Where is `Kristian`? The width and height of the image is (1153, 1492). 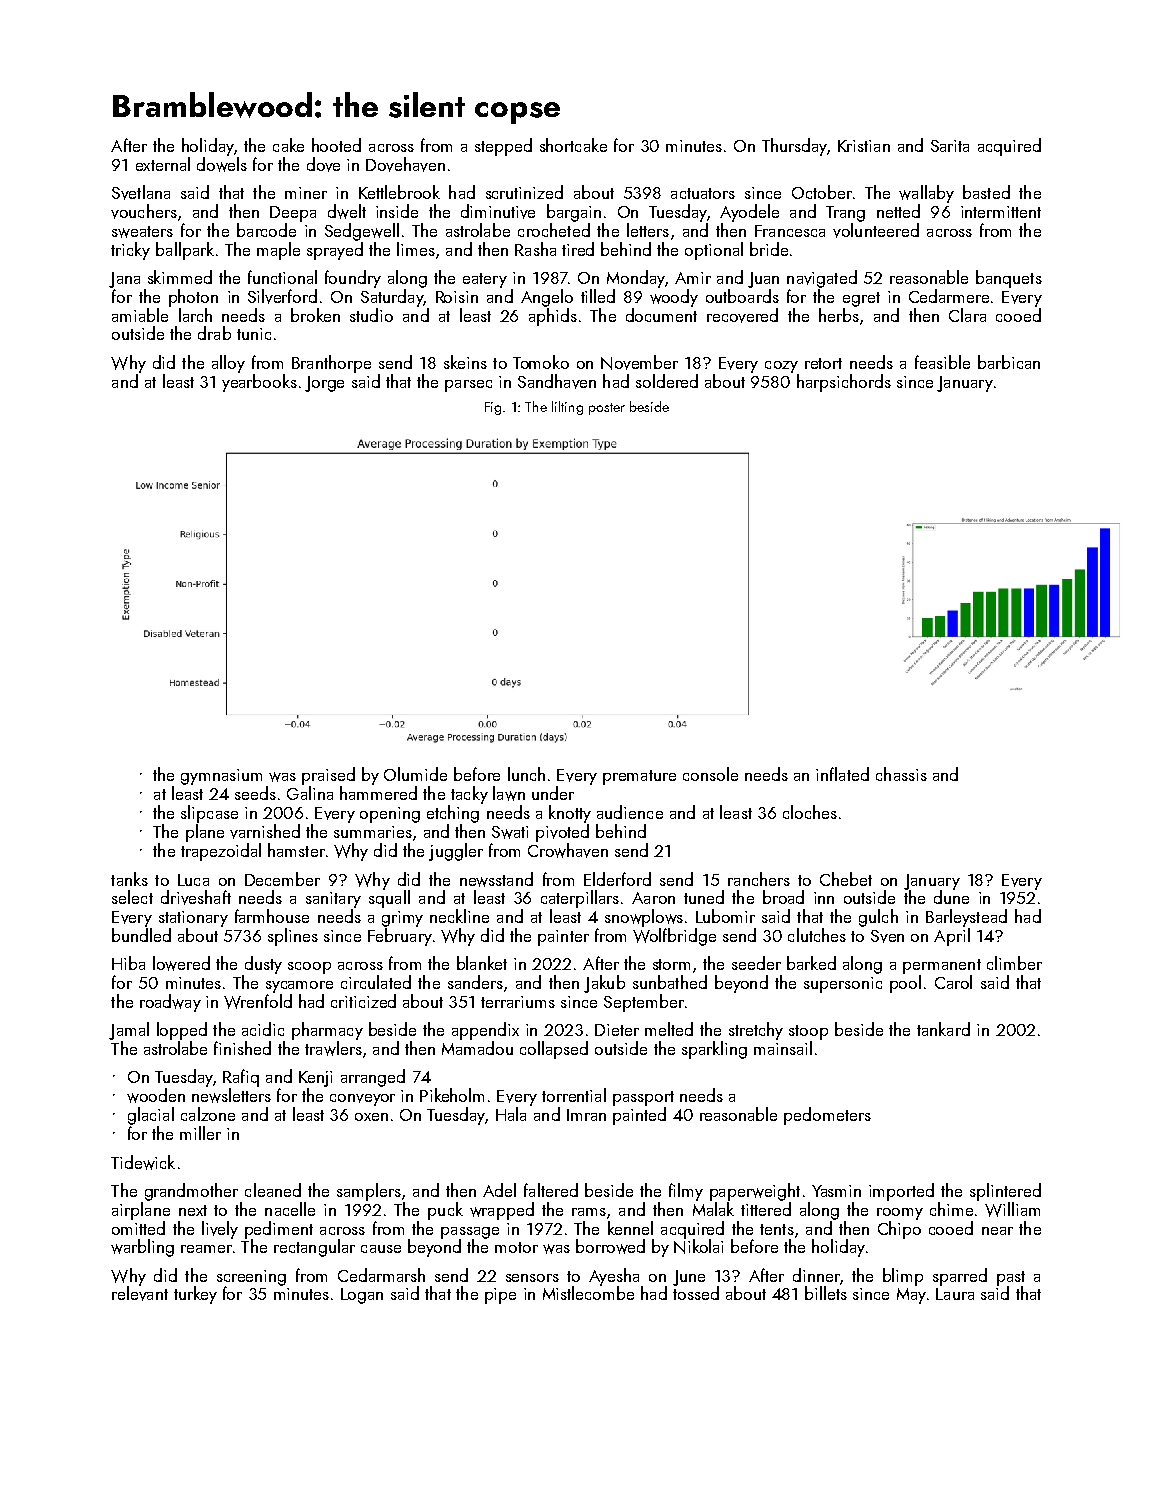 Kristian is located at coordinates (864, 146).
